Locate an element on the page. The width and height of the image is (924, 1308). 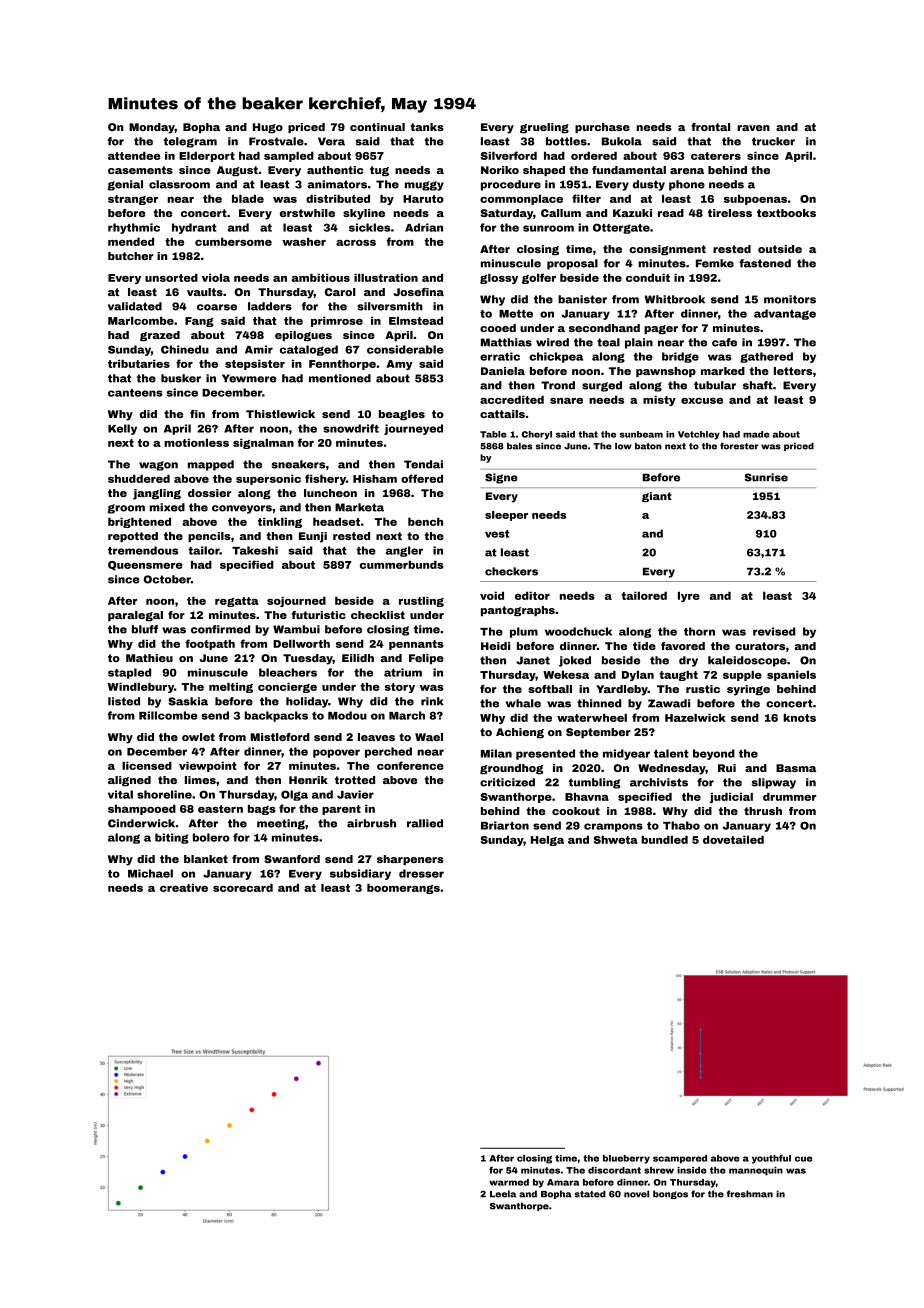
freshman is located at coordinates (750, 1194).
